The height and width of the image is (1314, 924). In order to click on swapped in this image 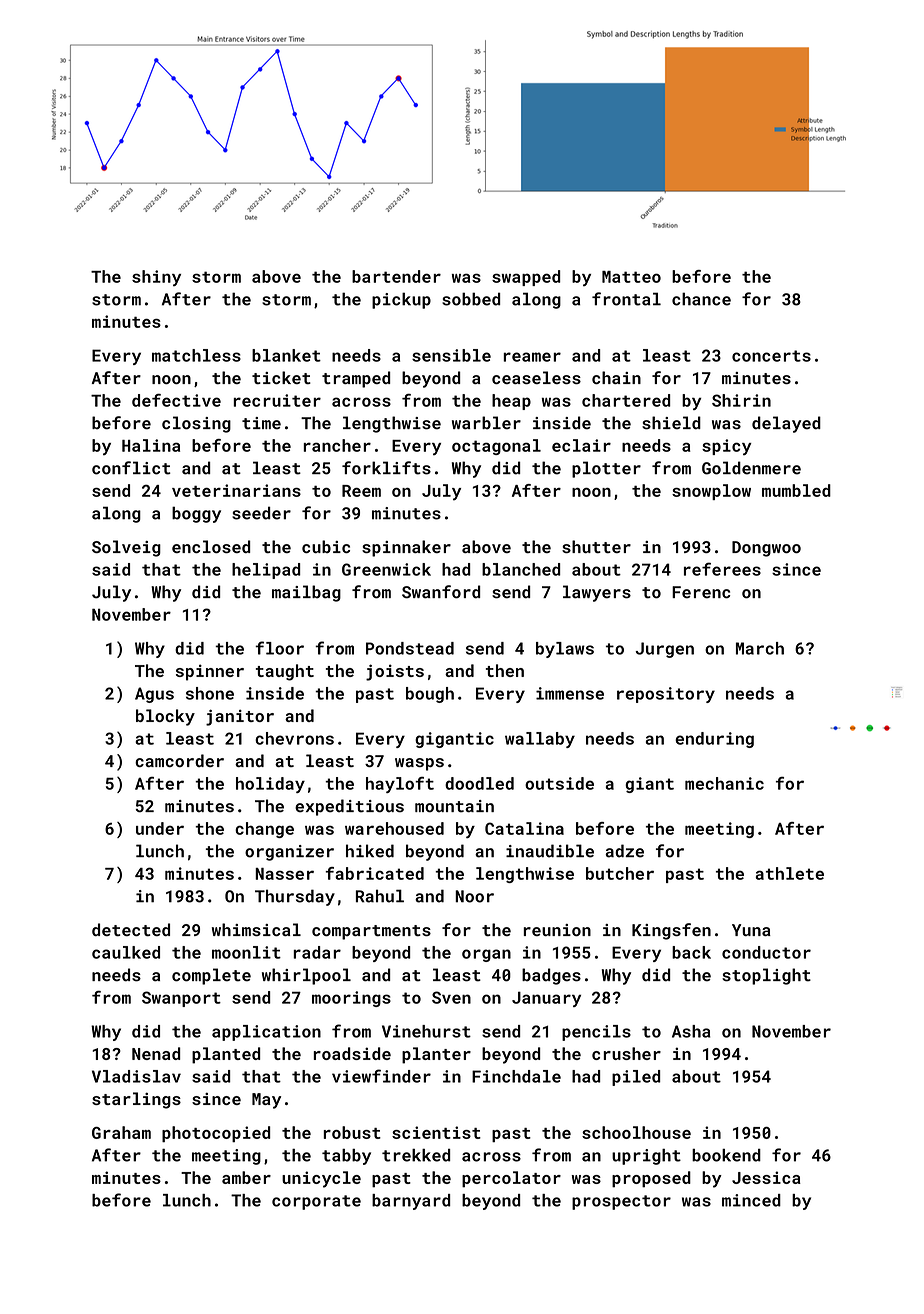, I will do `click(526, 278)`.
